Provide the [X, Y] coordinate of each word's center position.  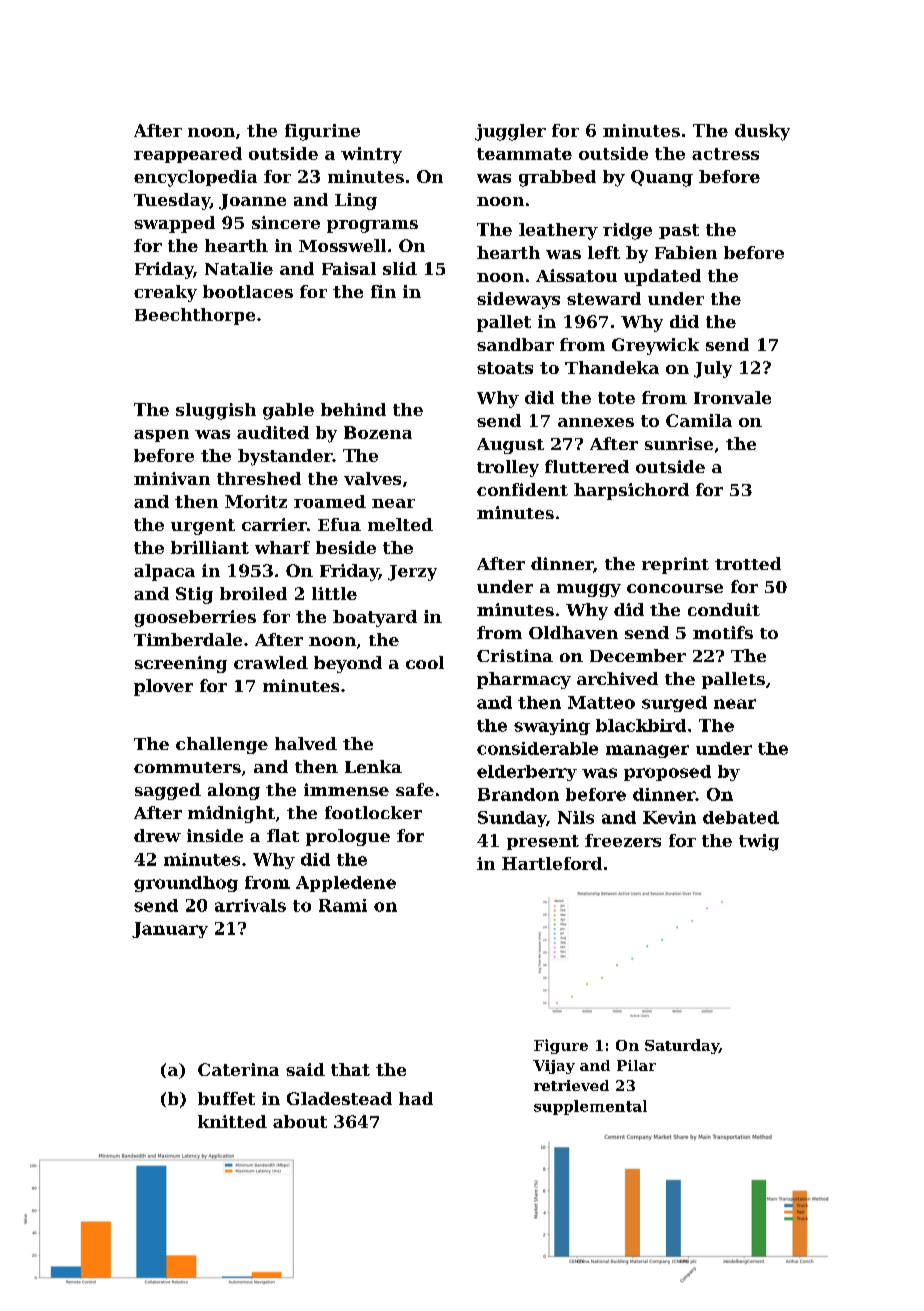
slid [400, 268]
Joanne [252, 202]
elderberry [527, 773]
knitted [232, 1121]
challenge [222, 745]
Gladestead [339, 1098]
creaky [165, 293]
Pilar [636, 1065]
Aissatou [576, 275]
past [679, 231]
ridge [627, 231]
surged [674, 704]
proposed [667, 773]
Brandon [518, 794]
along [234, 791]
